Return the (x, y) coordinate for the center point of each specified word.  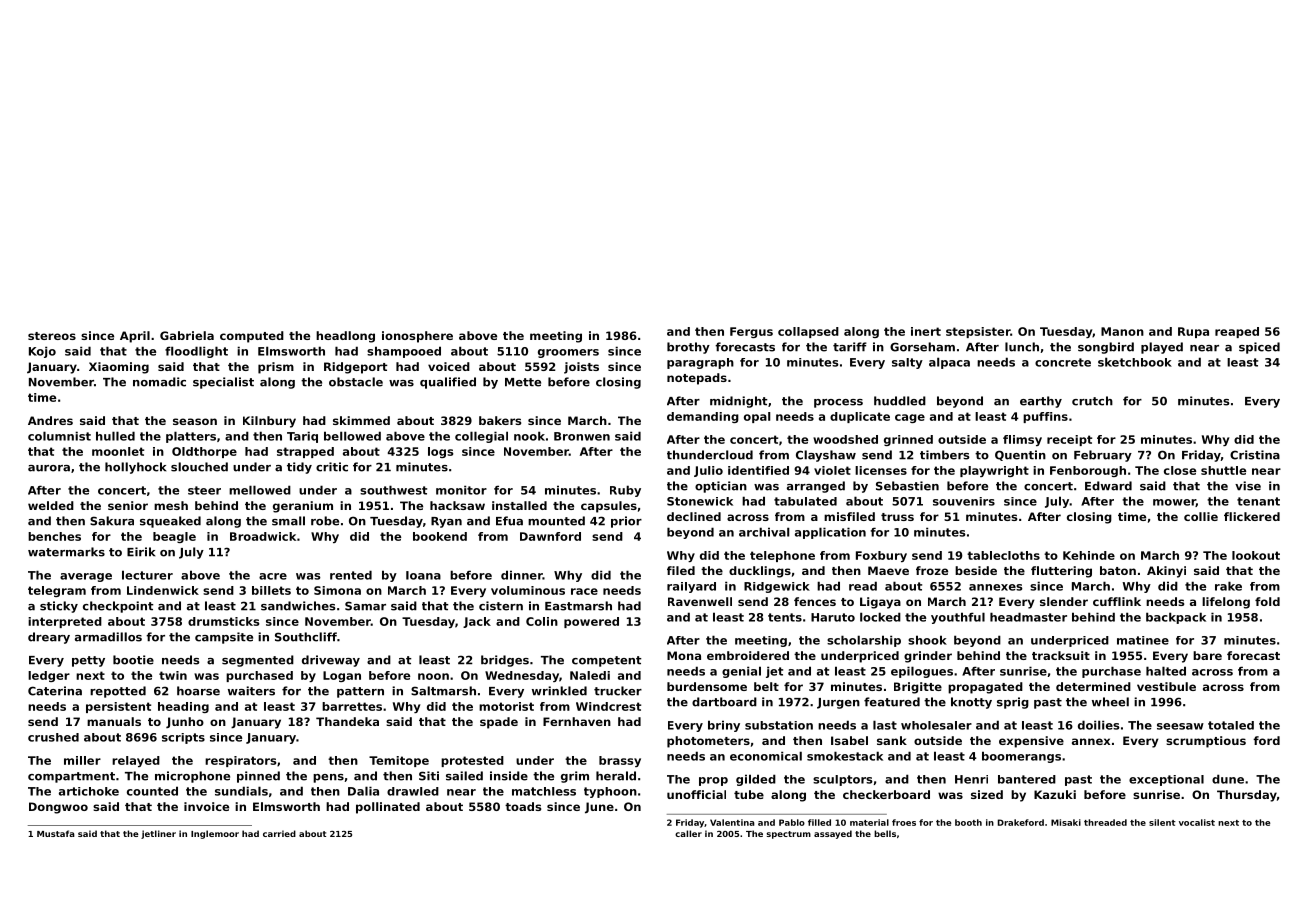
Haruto (833, 617)
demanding (703, 417)
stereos (52, 336)
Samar (365, 606)
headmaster (1028, 617)
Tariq (302, 437)
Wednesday (522, 676)
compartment (71, 777)
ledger (49, 676)
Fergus (751, 332)
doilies (1099, 725)
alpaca (949, 363)
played (1162, 348)
